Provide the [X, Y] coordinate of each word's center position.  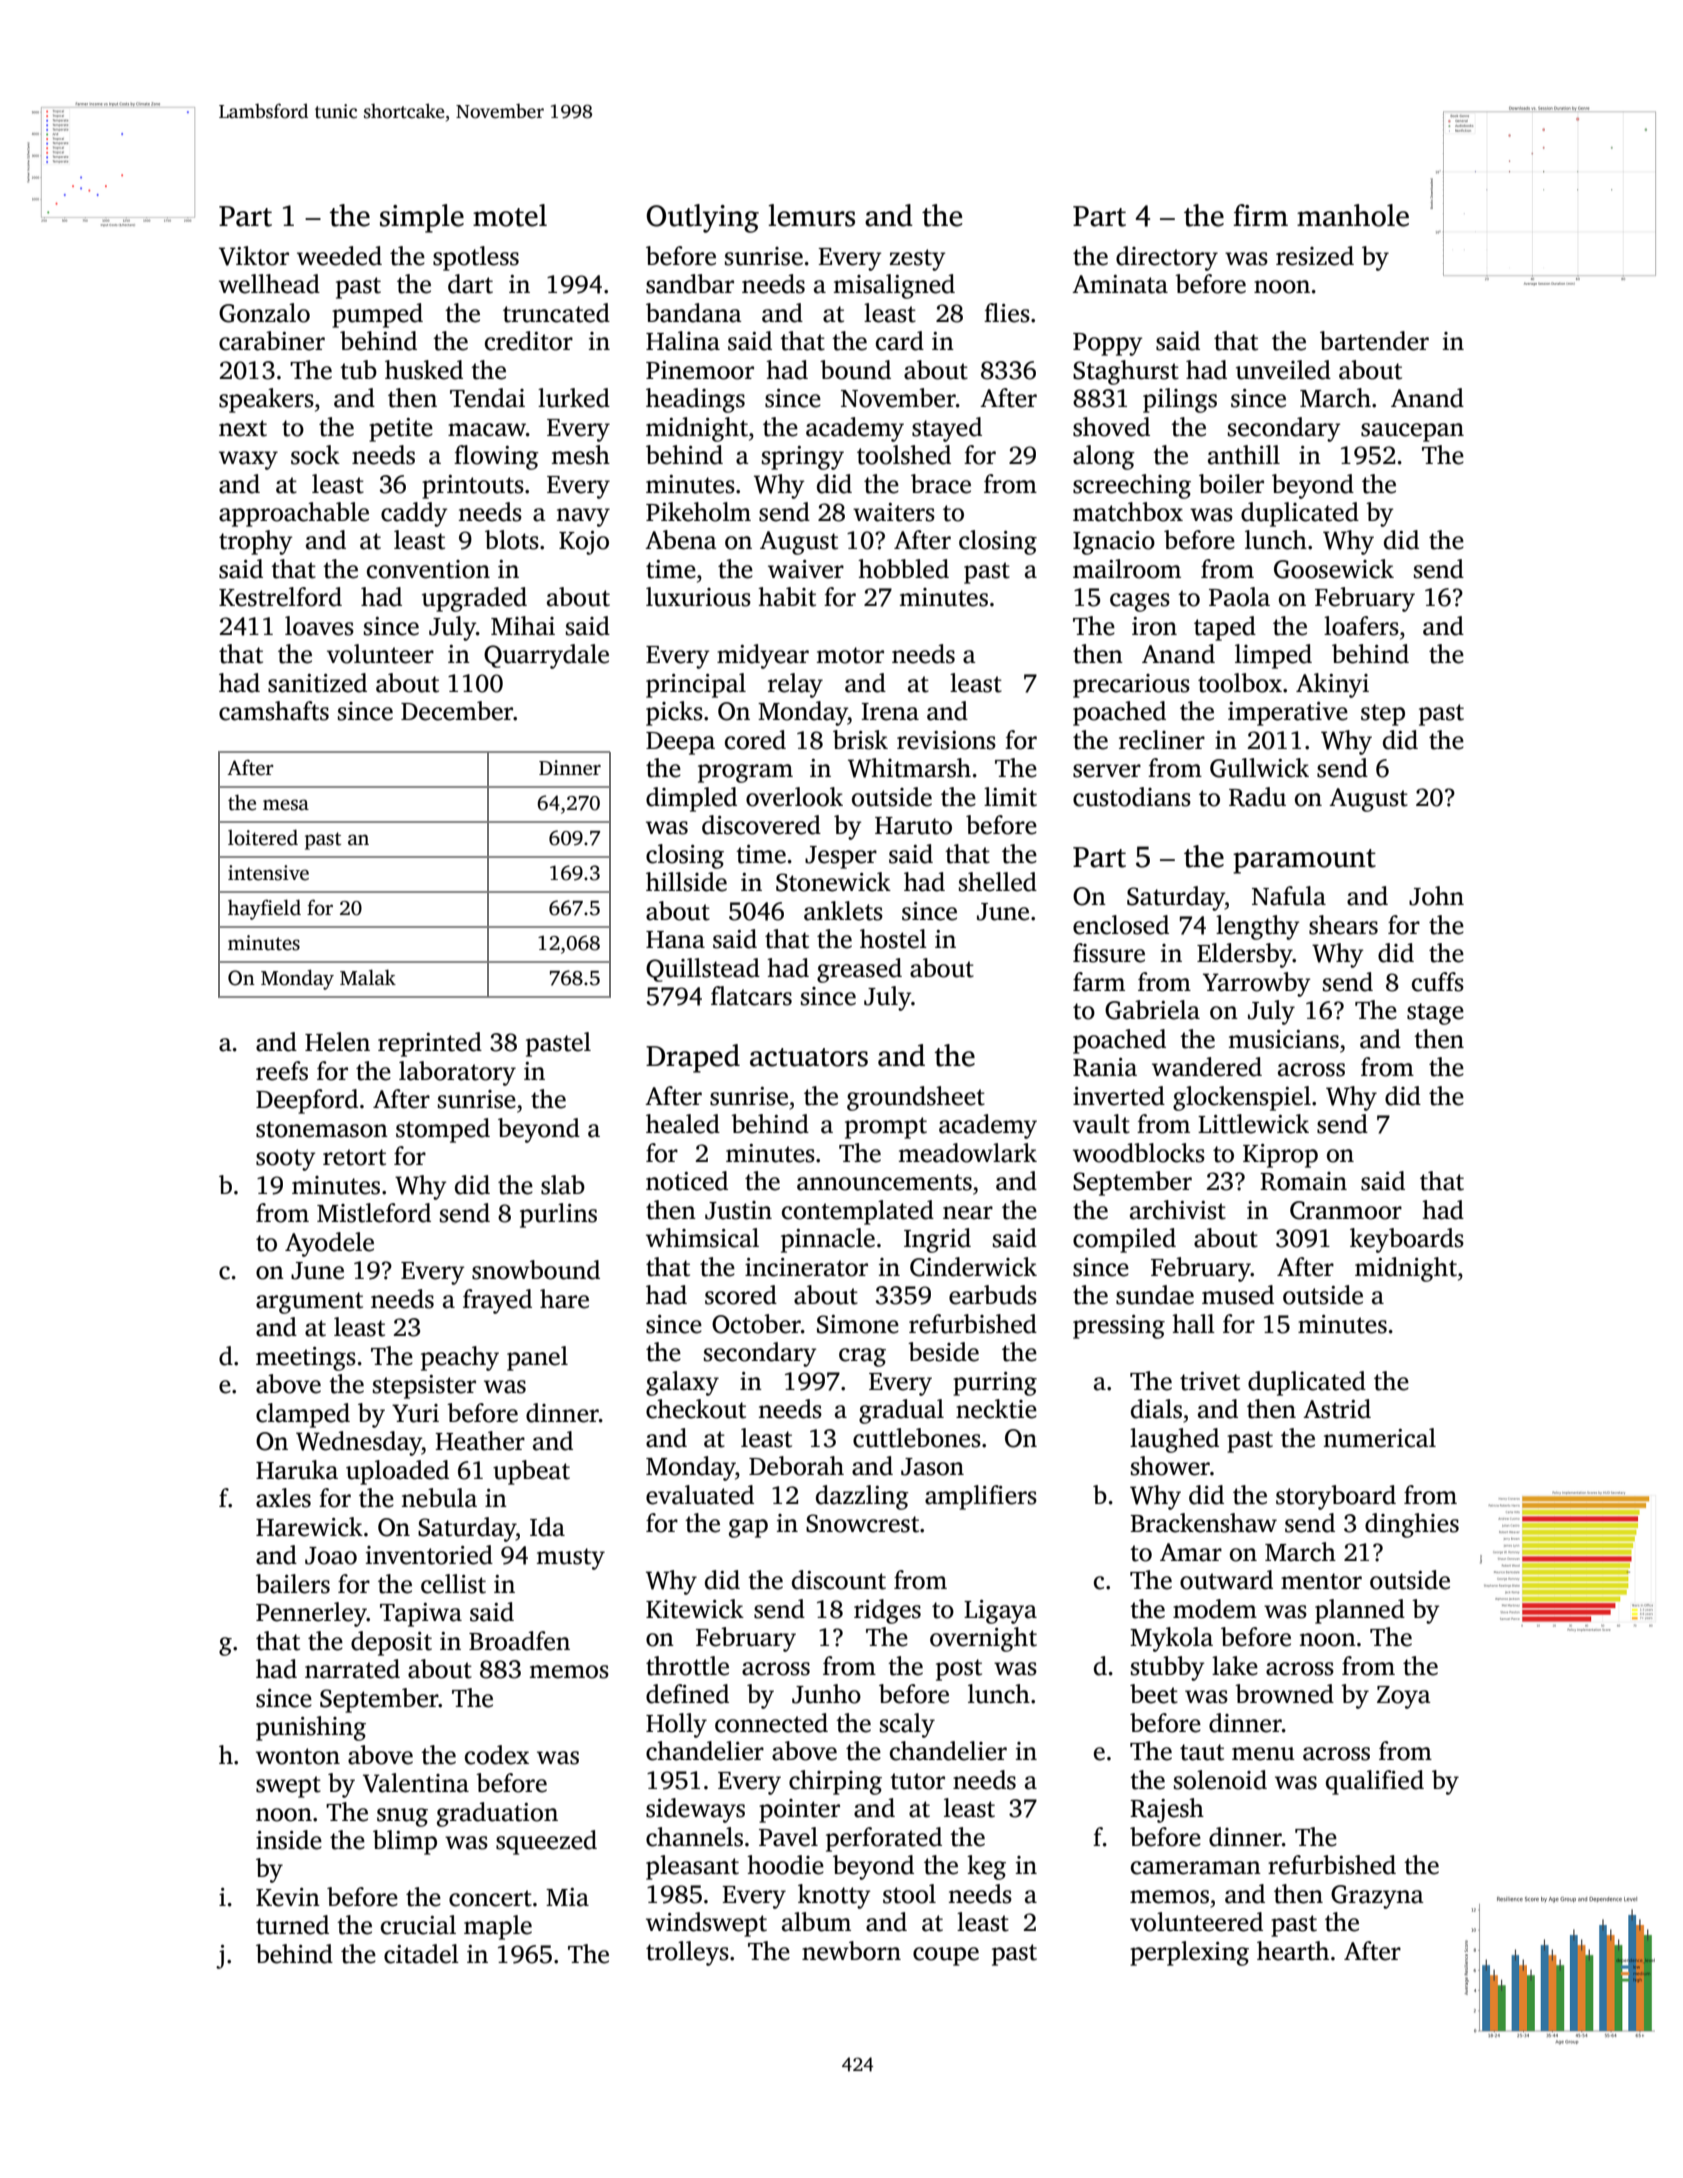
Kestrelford [280, 597]
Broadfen [519, 1641]
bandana [694, 313]
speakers [266, 400]
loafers [1361, 626]
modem [1215, 1609]
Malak [368, 977]
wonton [298, 1756]
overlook [794, 797]
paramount [1304, 861]
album [816, 1922]
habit [787, 597]
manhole [1353, 215]
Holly [676, 1725]
